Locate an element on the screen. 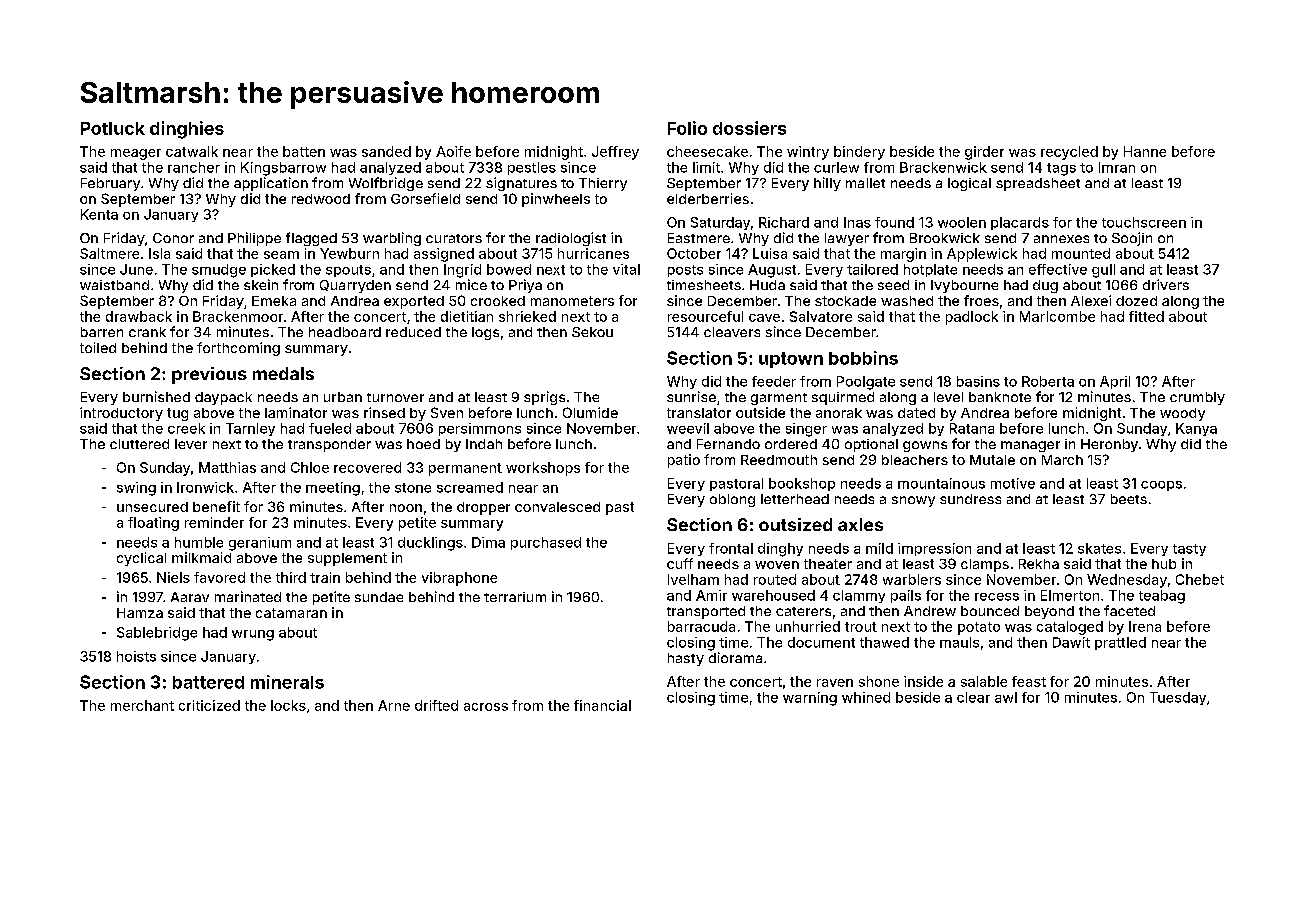 The height and width of the screenshot is (924, 1308). Brackenmoor is located at coordinates (238, 316).
